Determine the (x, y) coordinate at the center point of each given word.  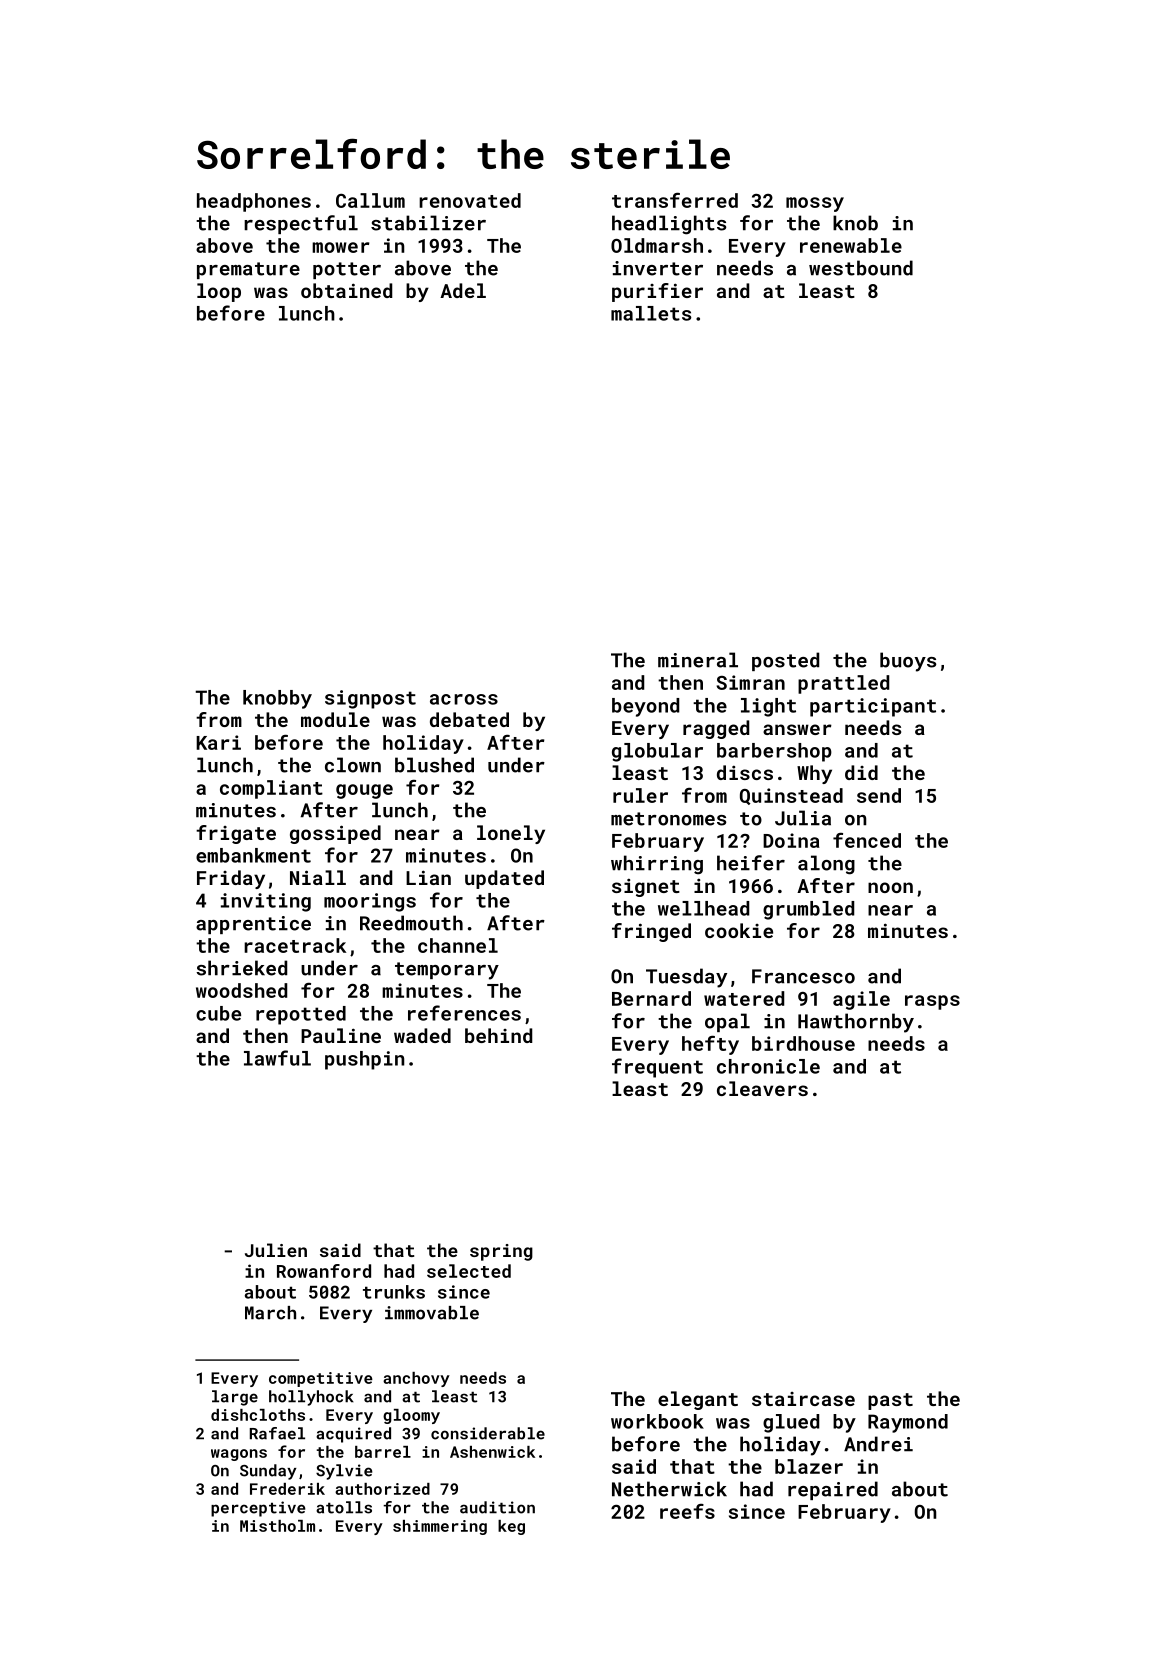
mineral (698, 660)
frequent (657, 1068)
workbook (657, 1421)
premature (248, 270)
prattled (843, 684)
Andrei (878, 1444)
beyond (645, 707)
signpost (370, 699)
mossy (815, 204)
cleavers (762, 1088)
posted (785, 661)
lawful (277, 1058)
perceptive (258, 1509)
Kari (218, 742)
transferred (675, 200)
